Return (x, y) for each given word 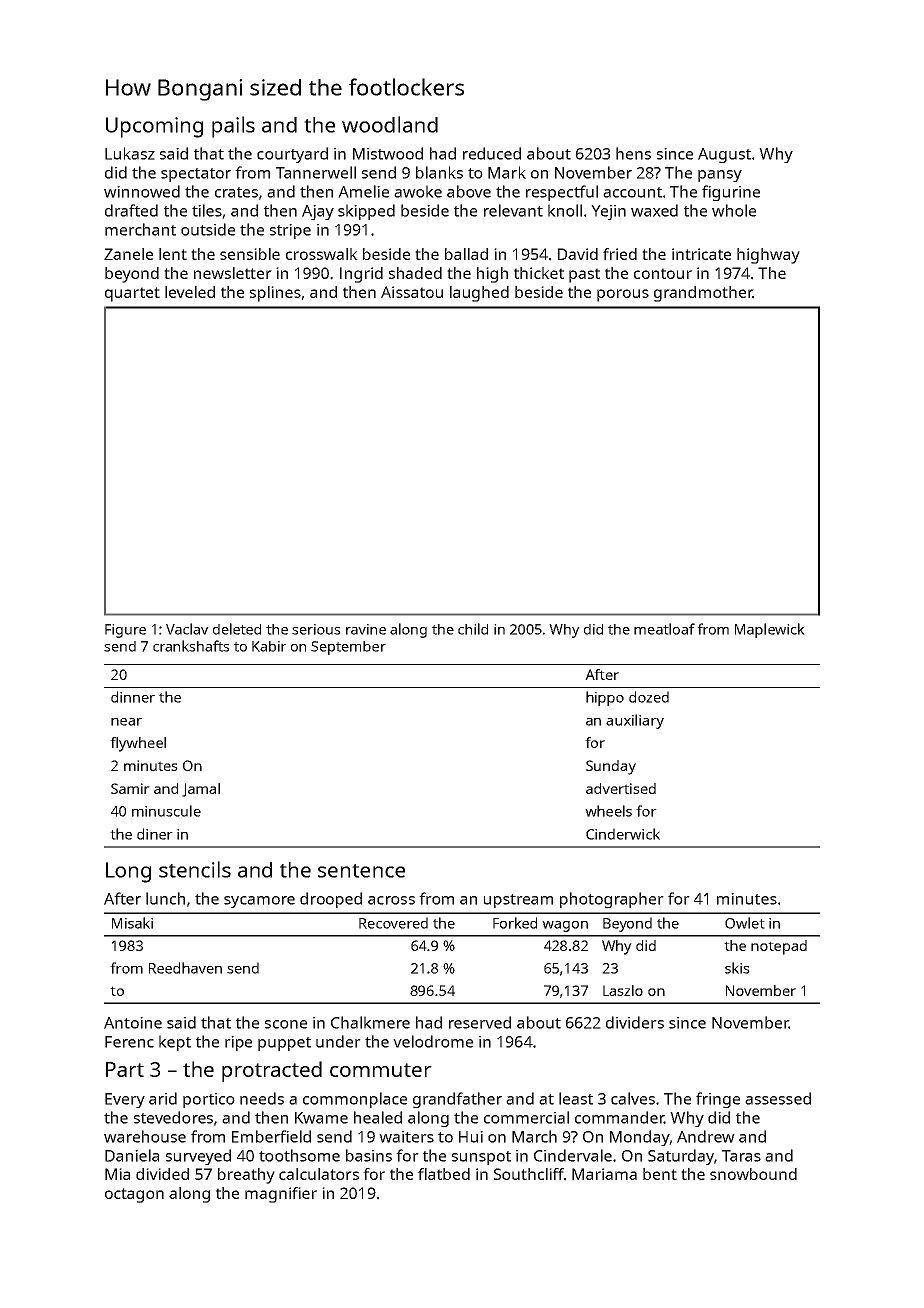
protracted (272, 1071)
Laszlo (623, 990)
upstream (518, 901)
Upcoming (154, 127)
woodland (390, 124)
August (724, 155)
